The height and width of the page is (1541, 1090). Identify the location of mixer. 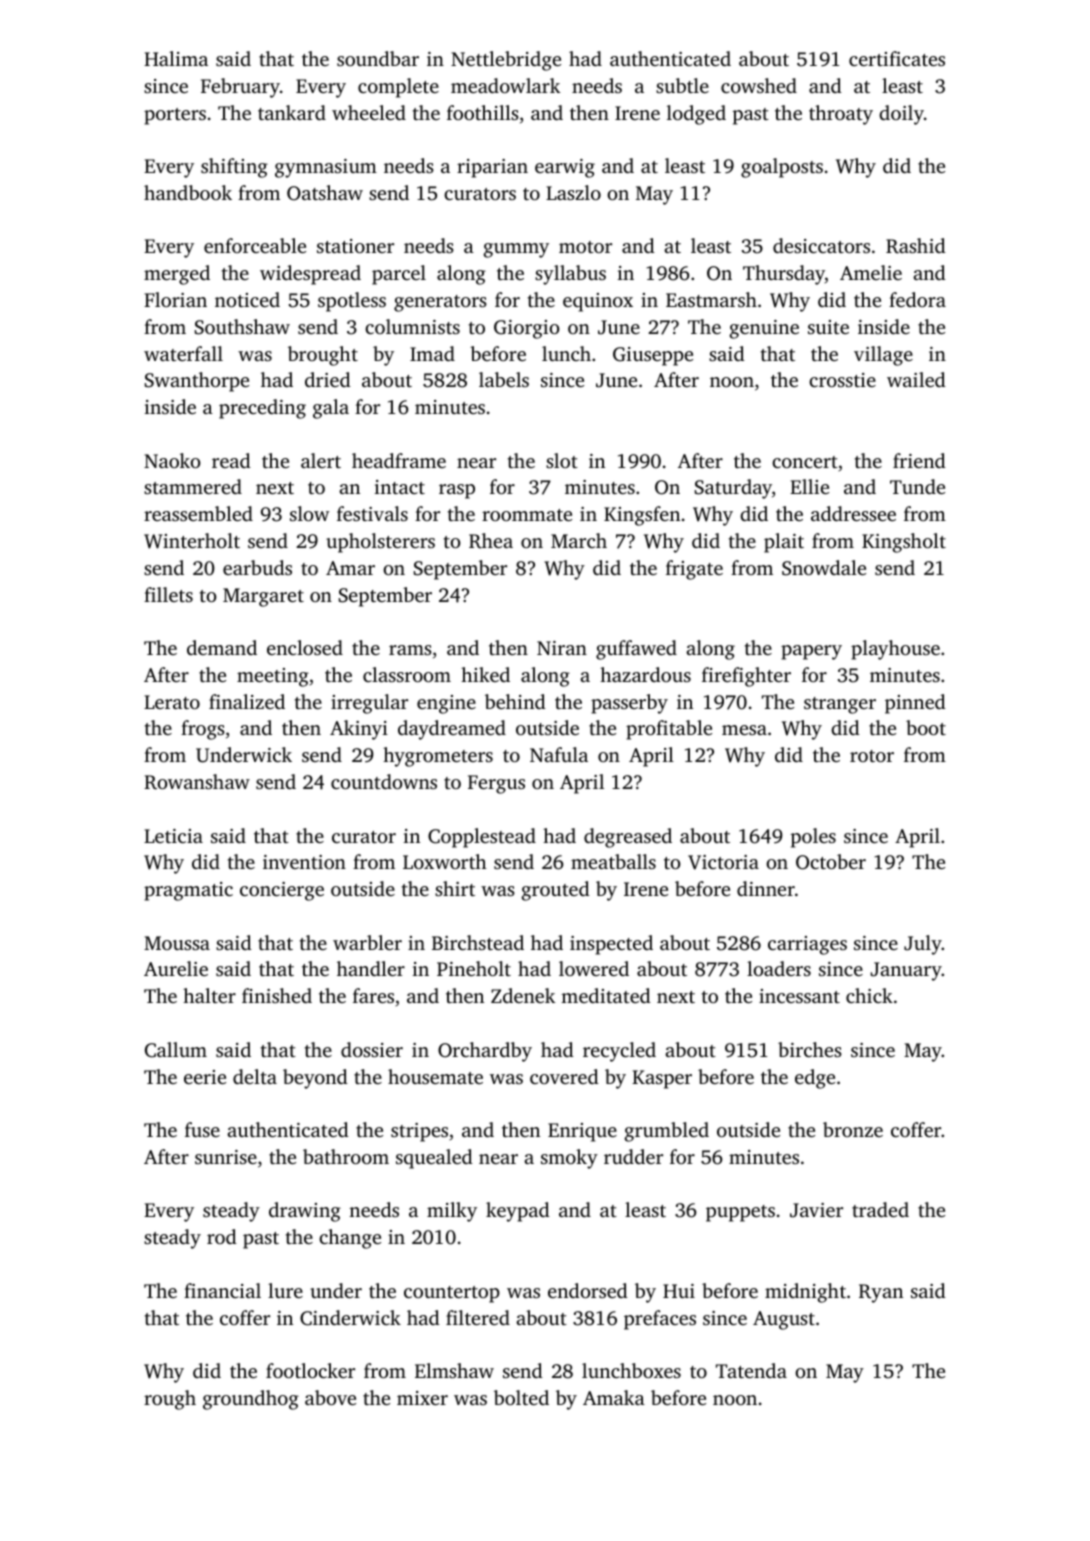
(422, 1398).
